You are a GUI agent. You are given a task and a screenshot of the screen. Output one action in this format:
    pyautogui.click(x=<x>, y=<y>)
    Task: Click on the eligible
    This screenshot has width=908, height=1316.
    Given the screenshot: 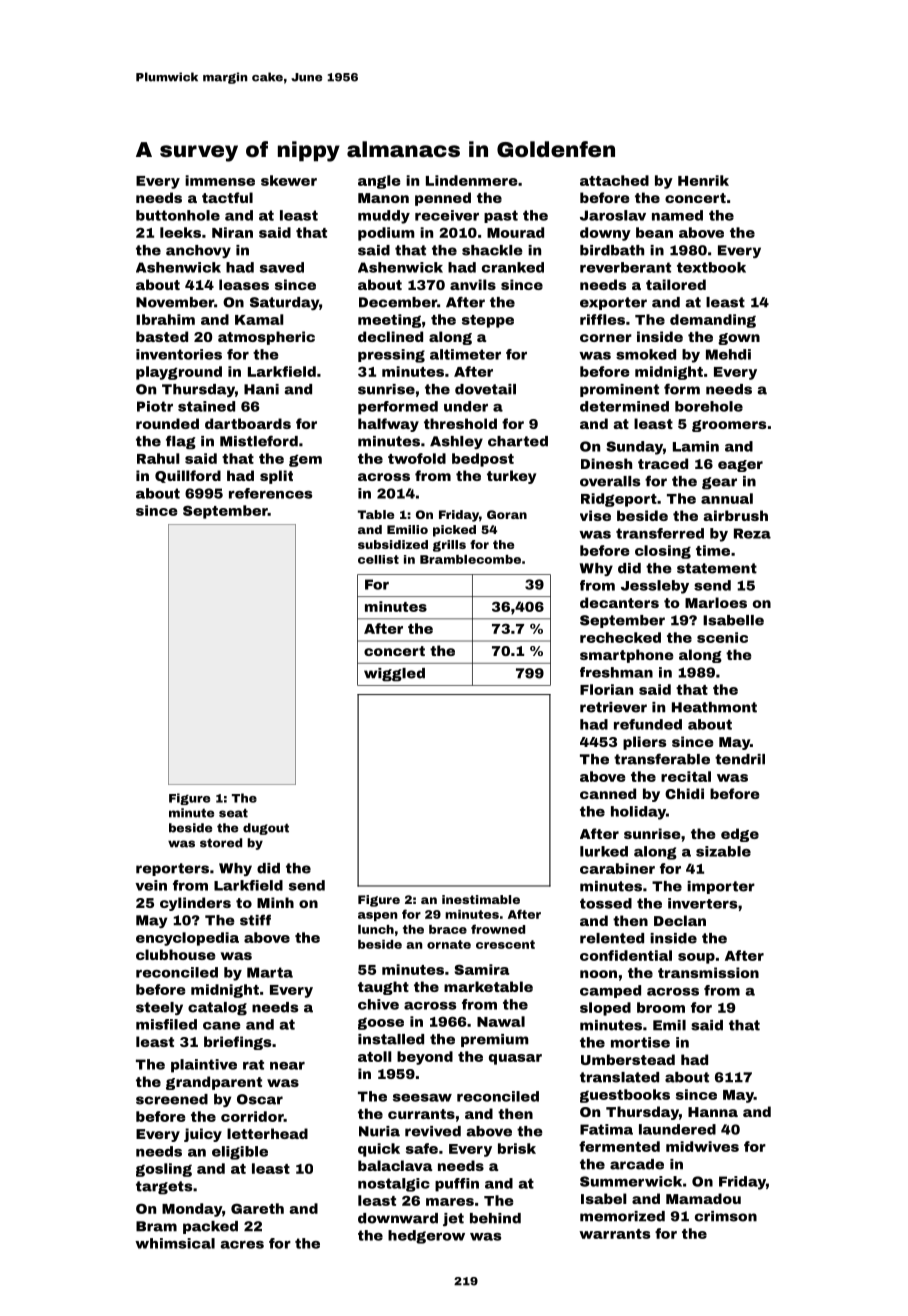 What is the action you would take?
    pyautogui.click(x=240, y=1153)
